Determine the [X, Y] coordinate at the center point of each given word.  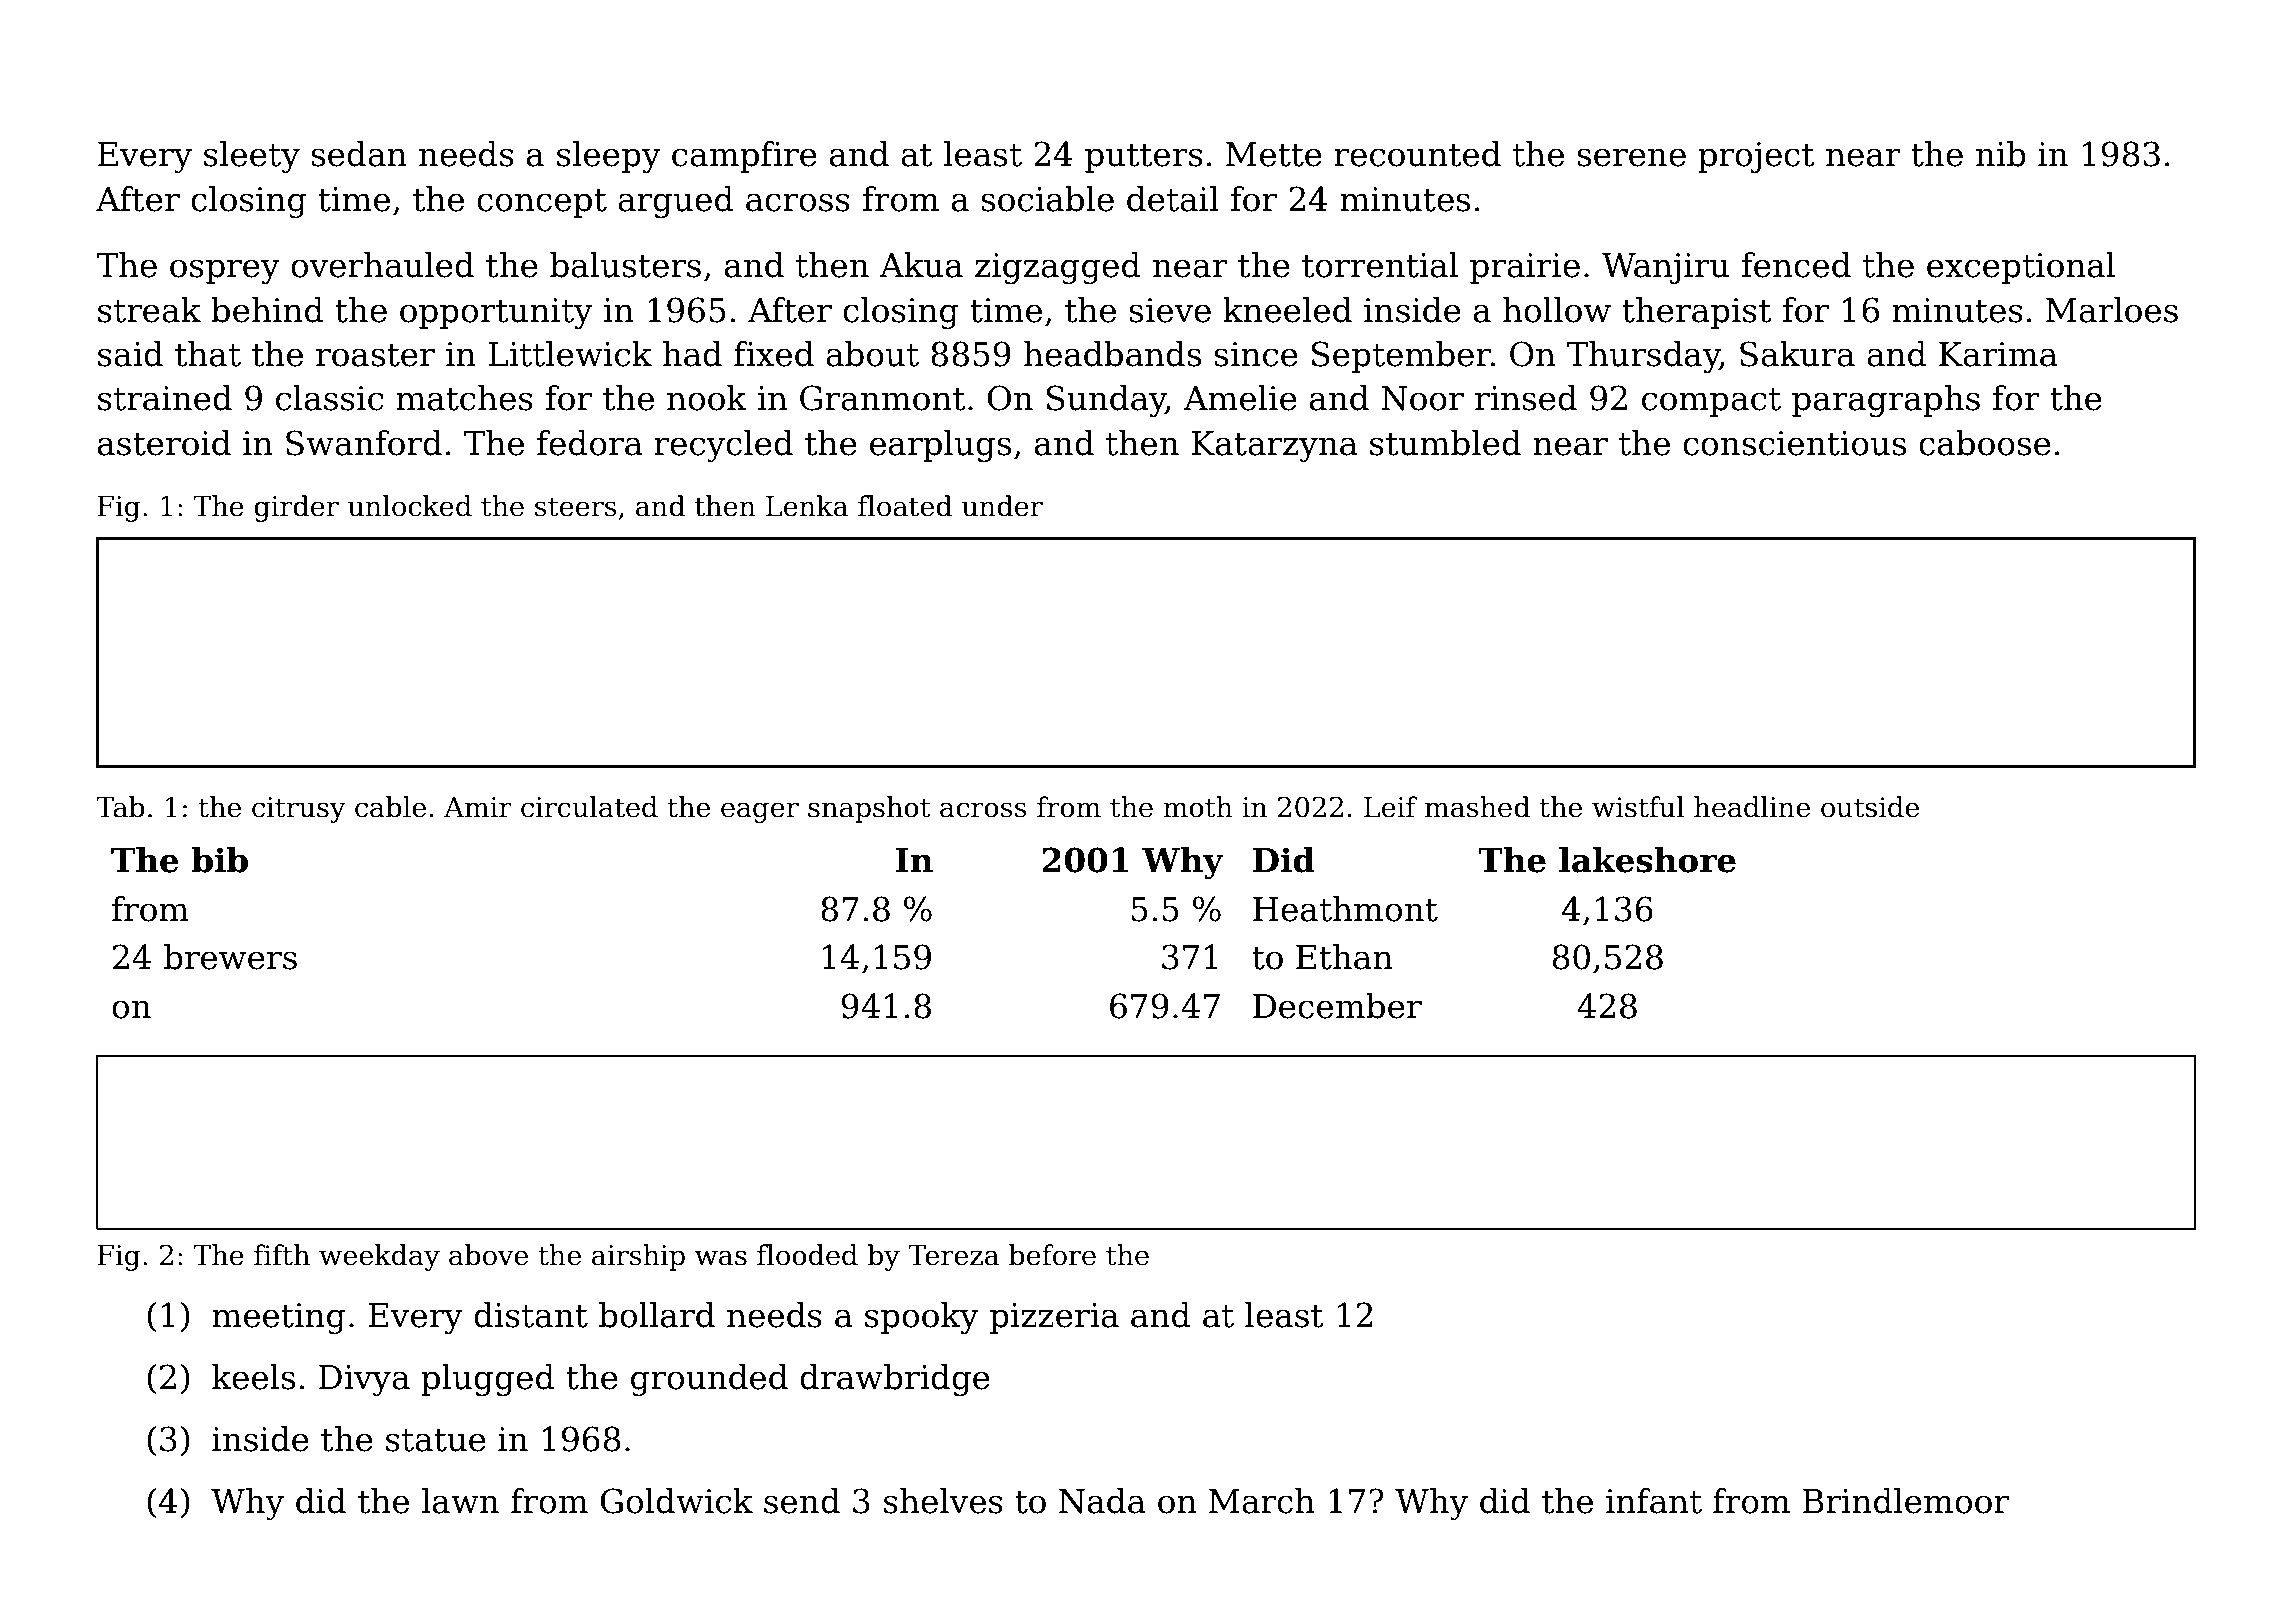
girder [296, 508]
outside [1870, 807]
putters [1144, 158]
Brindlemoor [1906, 1501]
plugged [488, 1380]
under [1002, 506]
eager [760, 812]
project [1756, 157]
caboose [1985, 443]
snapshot [869, 809]
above [488, 1255]
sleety [252, 157]
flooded [807, 1255]
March [1262, 1501]
